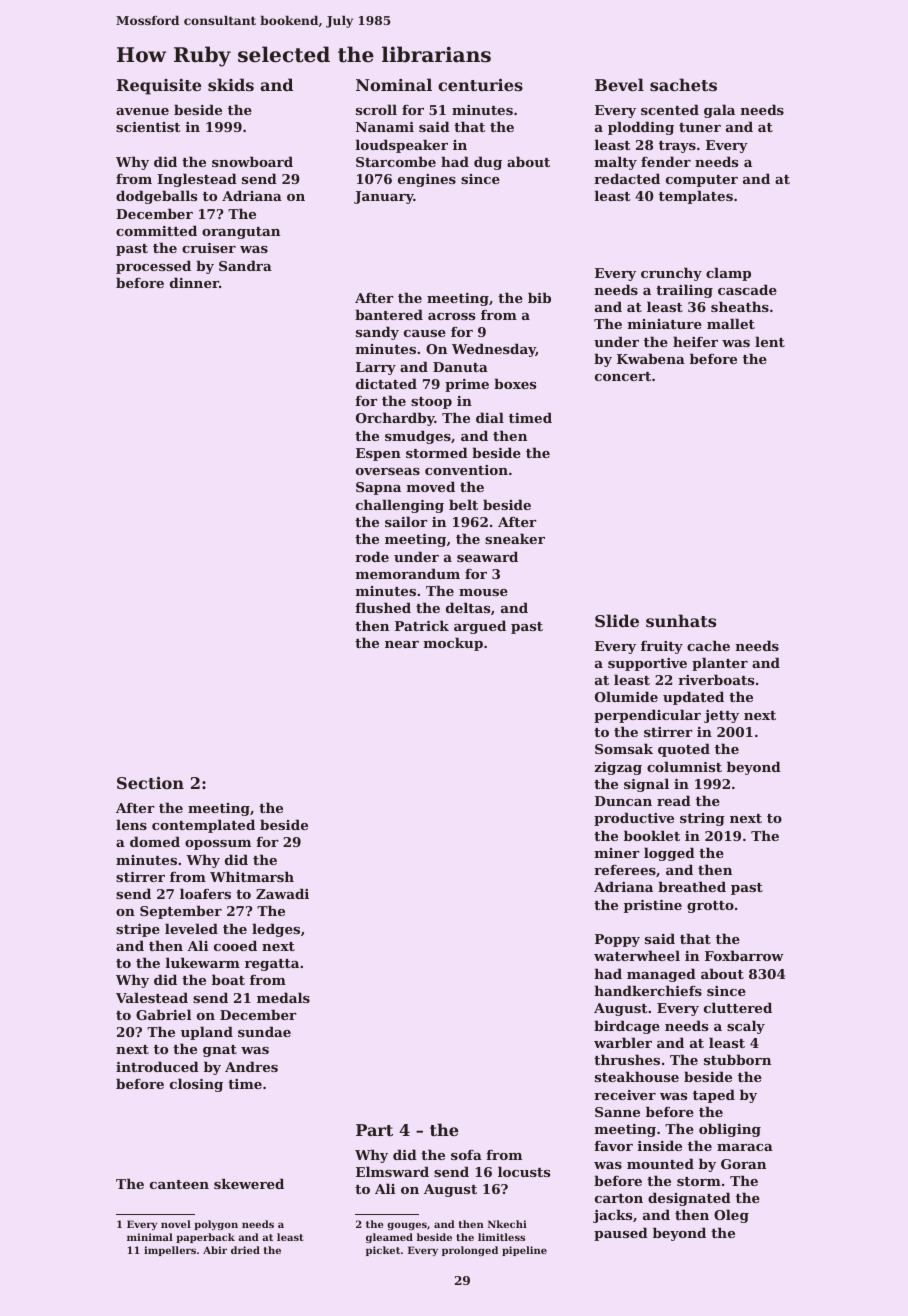  I want to click on scaly, so click(746, 1027).
